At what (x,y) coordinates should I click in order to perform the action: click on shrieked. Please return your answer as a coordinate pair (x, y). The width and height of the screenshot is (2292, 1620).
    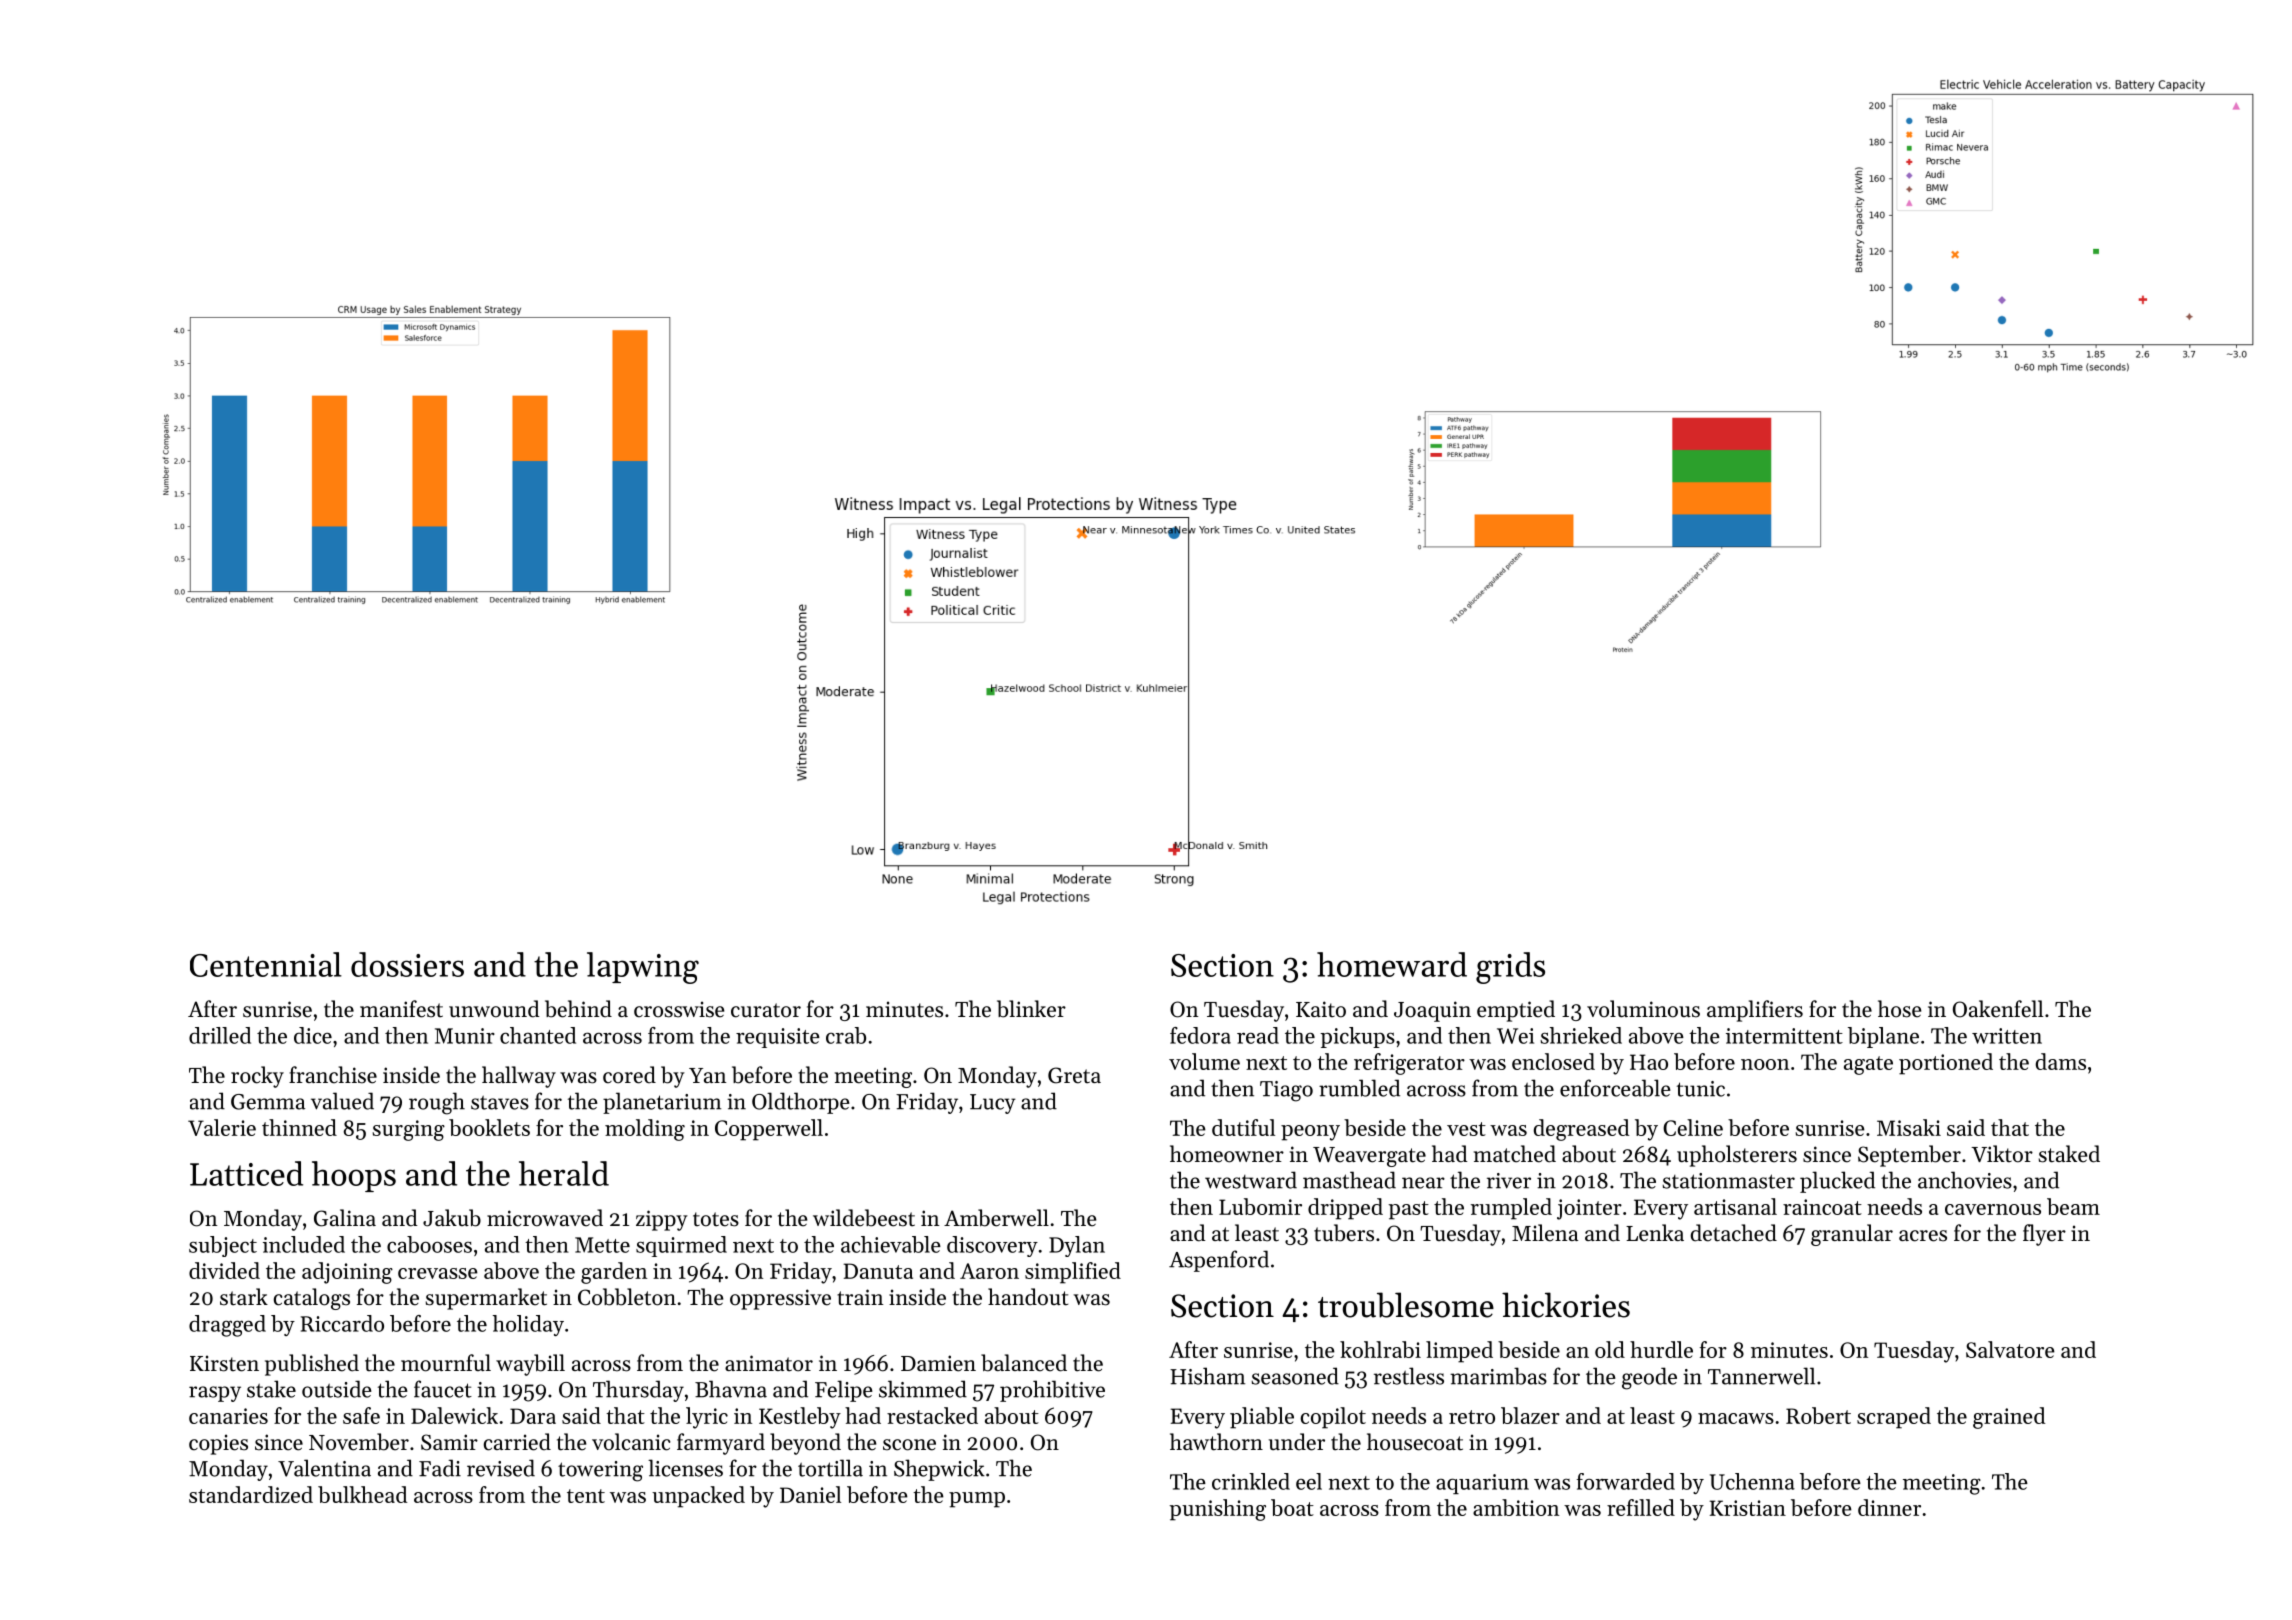
    Looking at the image, I should click on (1581, 1035).
